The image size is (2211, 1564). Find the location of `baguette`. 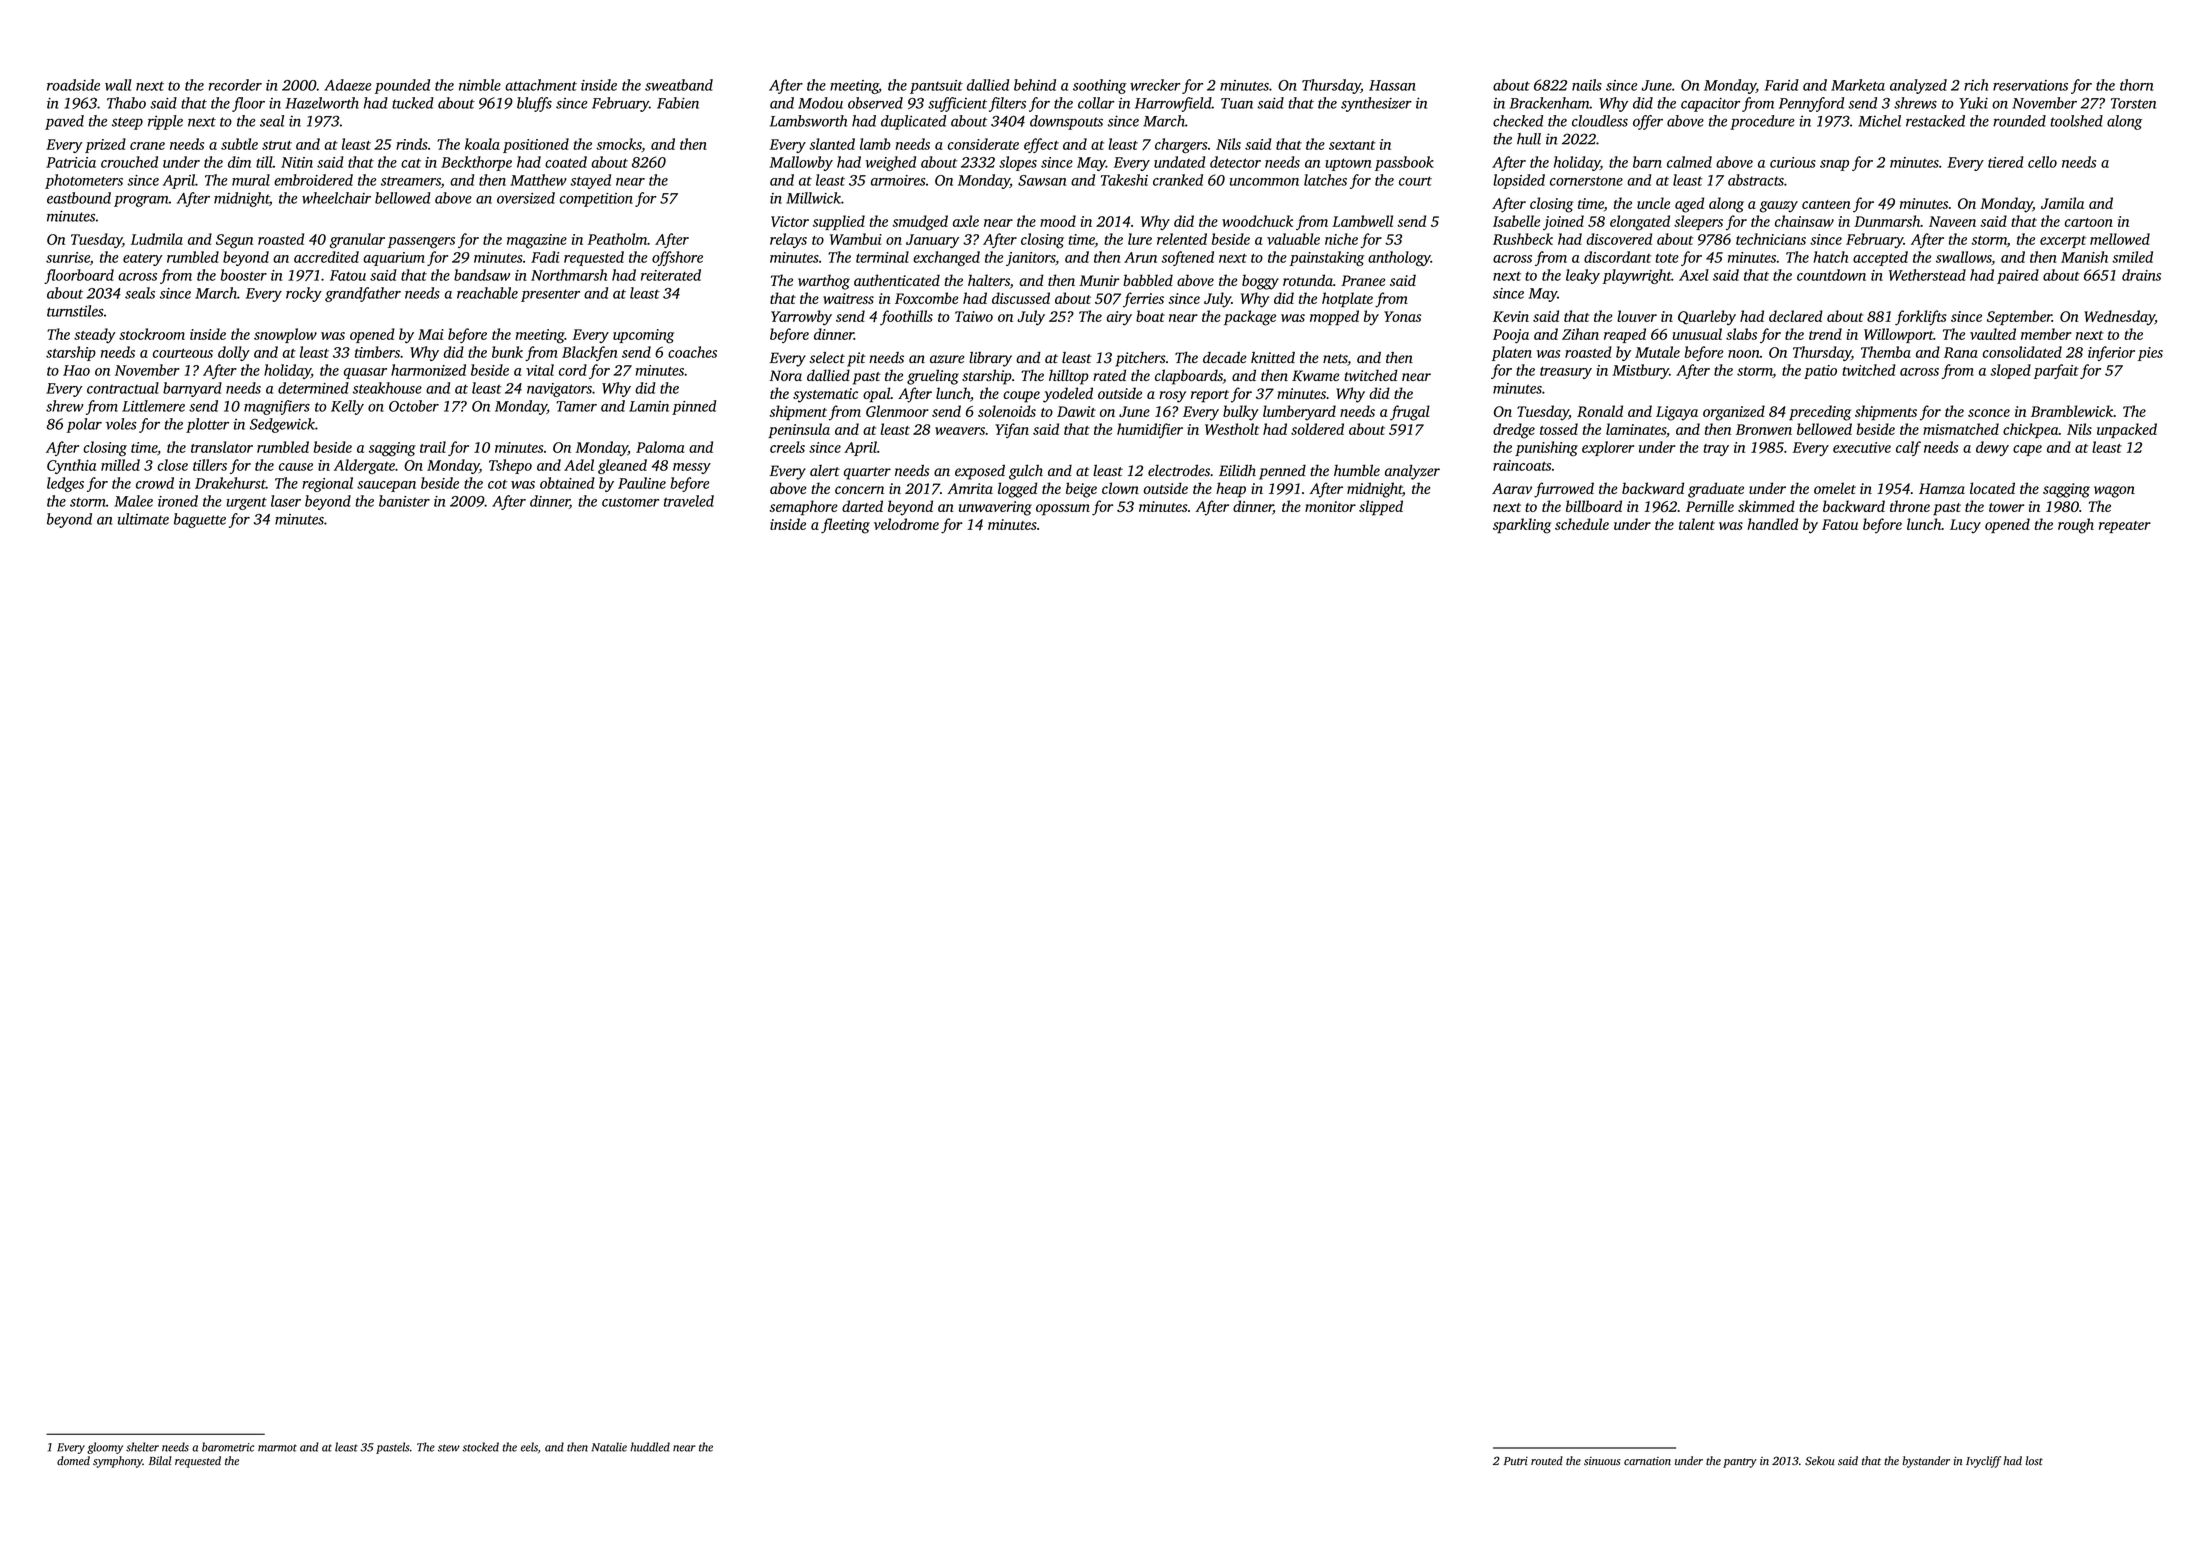

baguette is located at coordinates (200, 520).
